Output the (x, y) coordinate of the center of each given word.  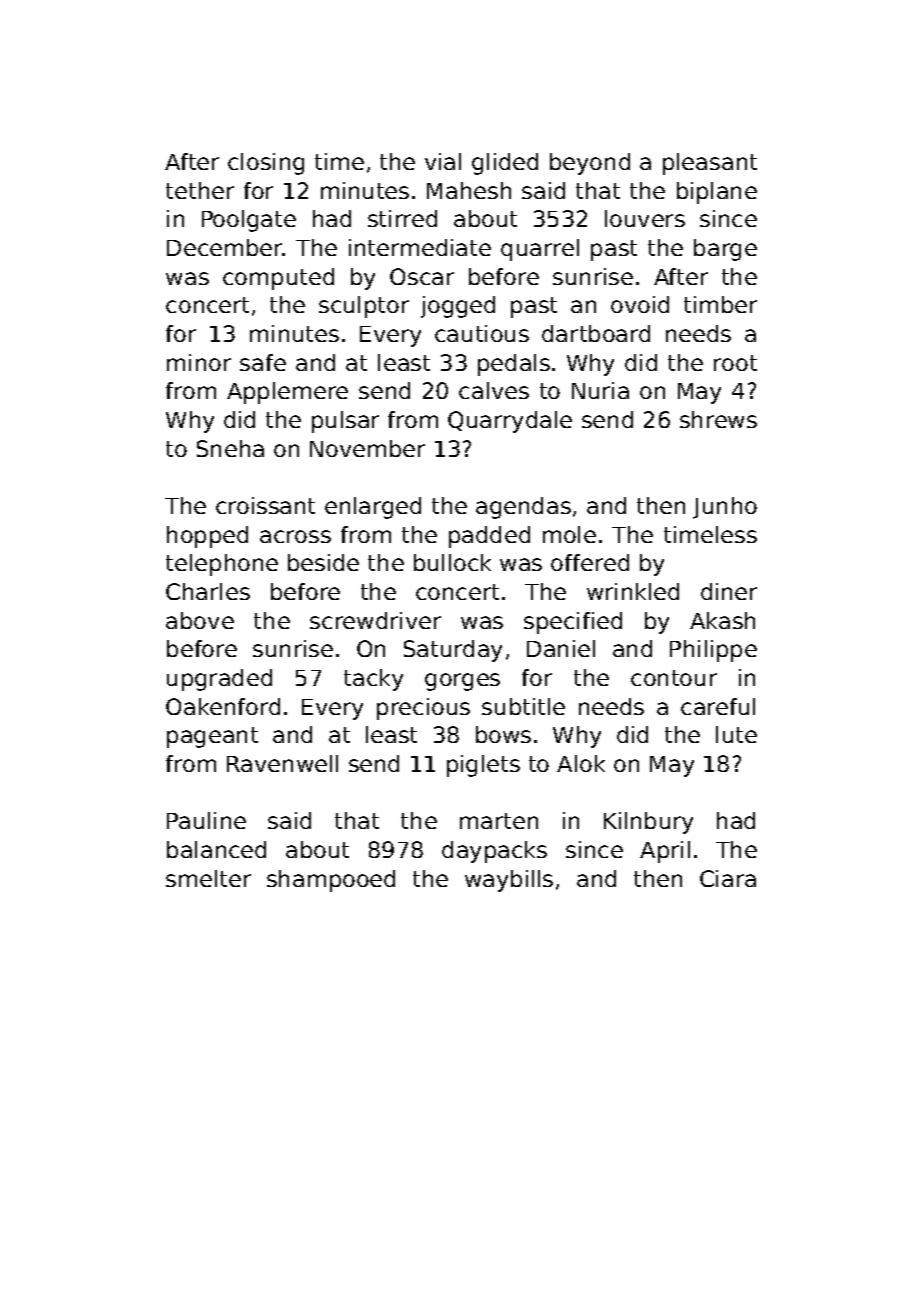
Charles (208, 591)
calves (494, 390)
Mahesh (469, 190)
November (367, 448)
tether (200, 190)
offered (590, 562)
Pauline (206, 820)
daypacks (494, 852)
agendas (523, 508)
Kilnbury (648, 823)
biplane (717, 193)
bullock (452, 562)
